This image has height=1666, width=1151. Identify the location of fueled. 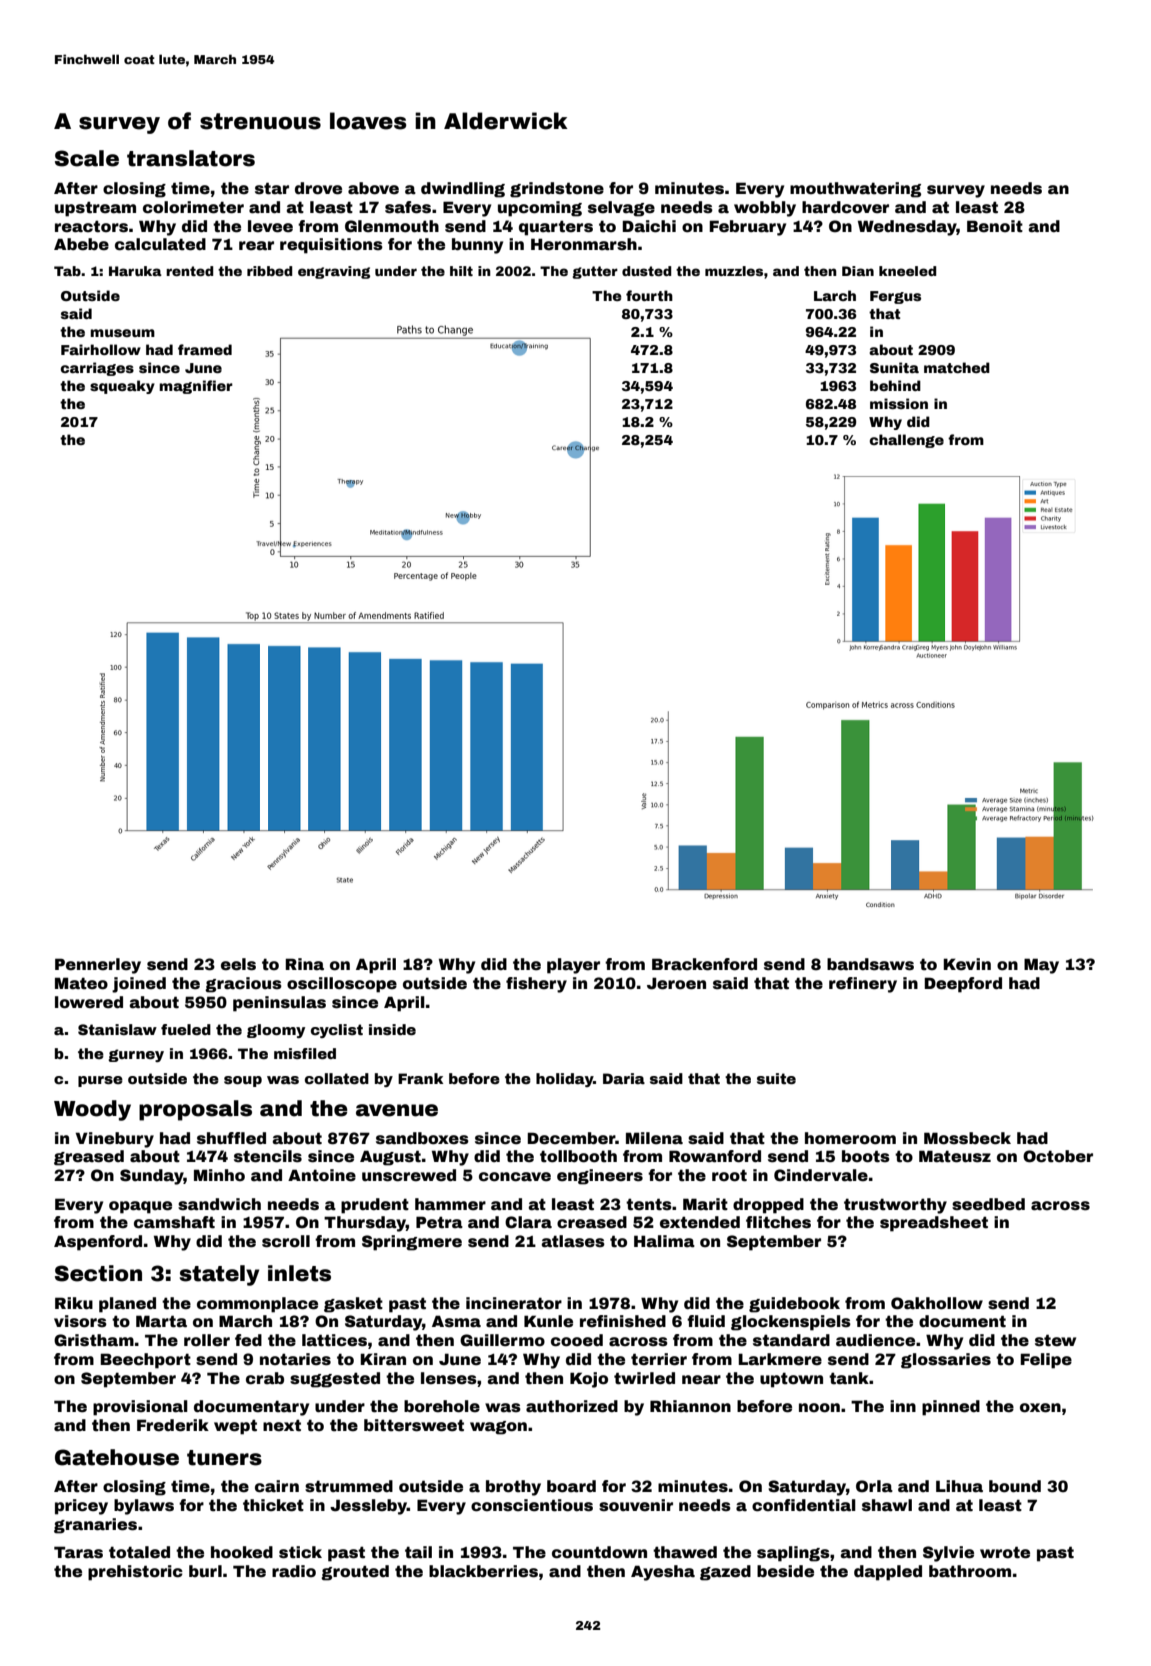
(186, 1029).
